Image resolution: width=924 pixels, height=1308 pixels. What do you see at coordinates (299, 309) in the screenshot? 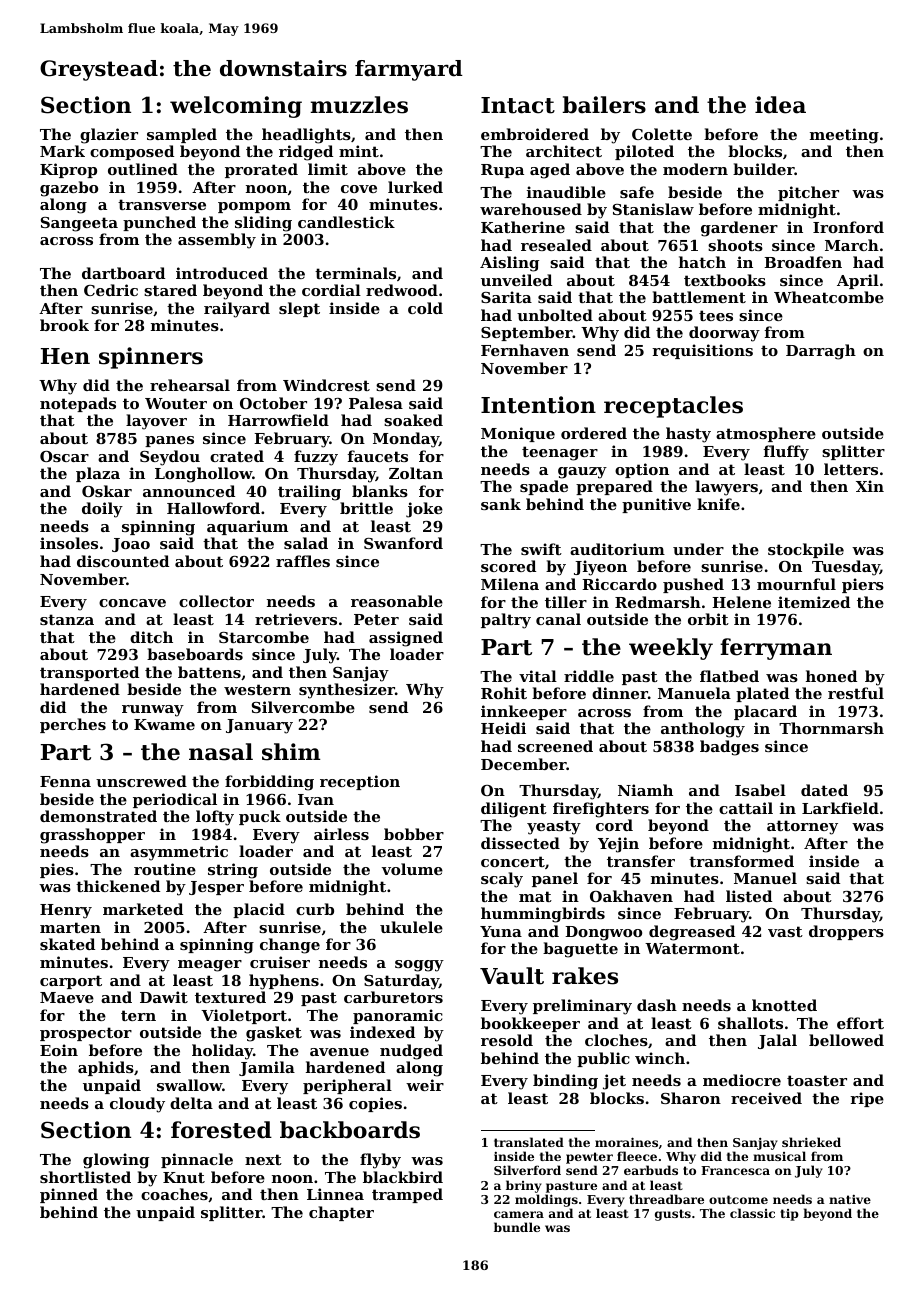
I see `slept` at bounding box center [299, 309].
